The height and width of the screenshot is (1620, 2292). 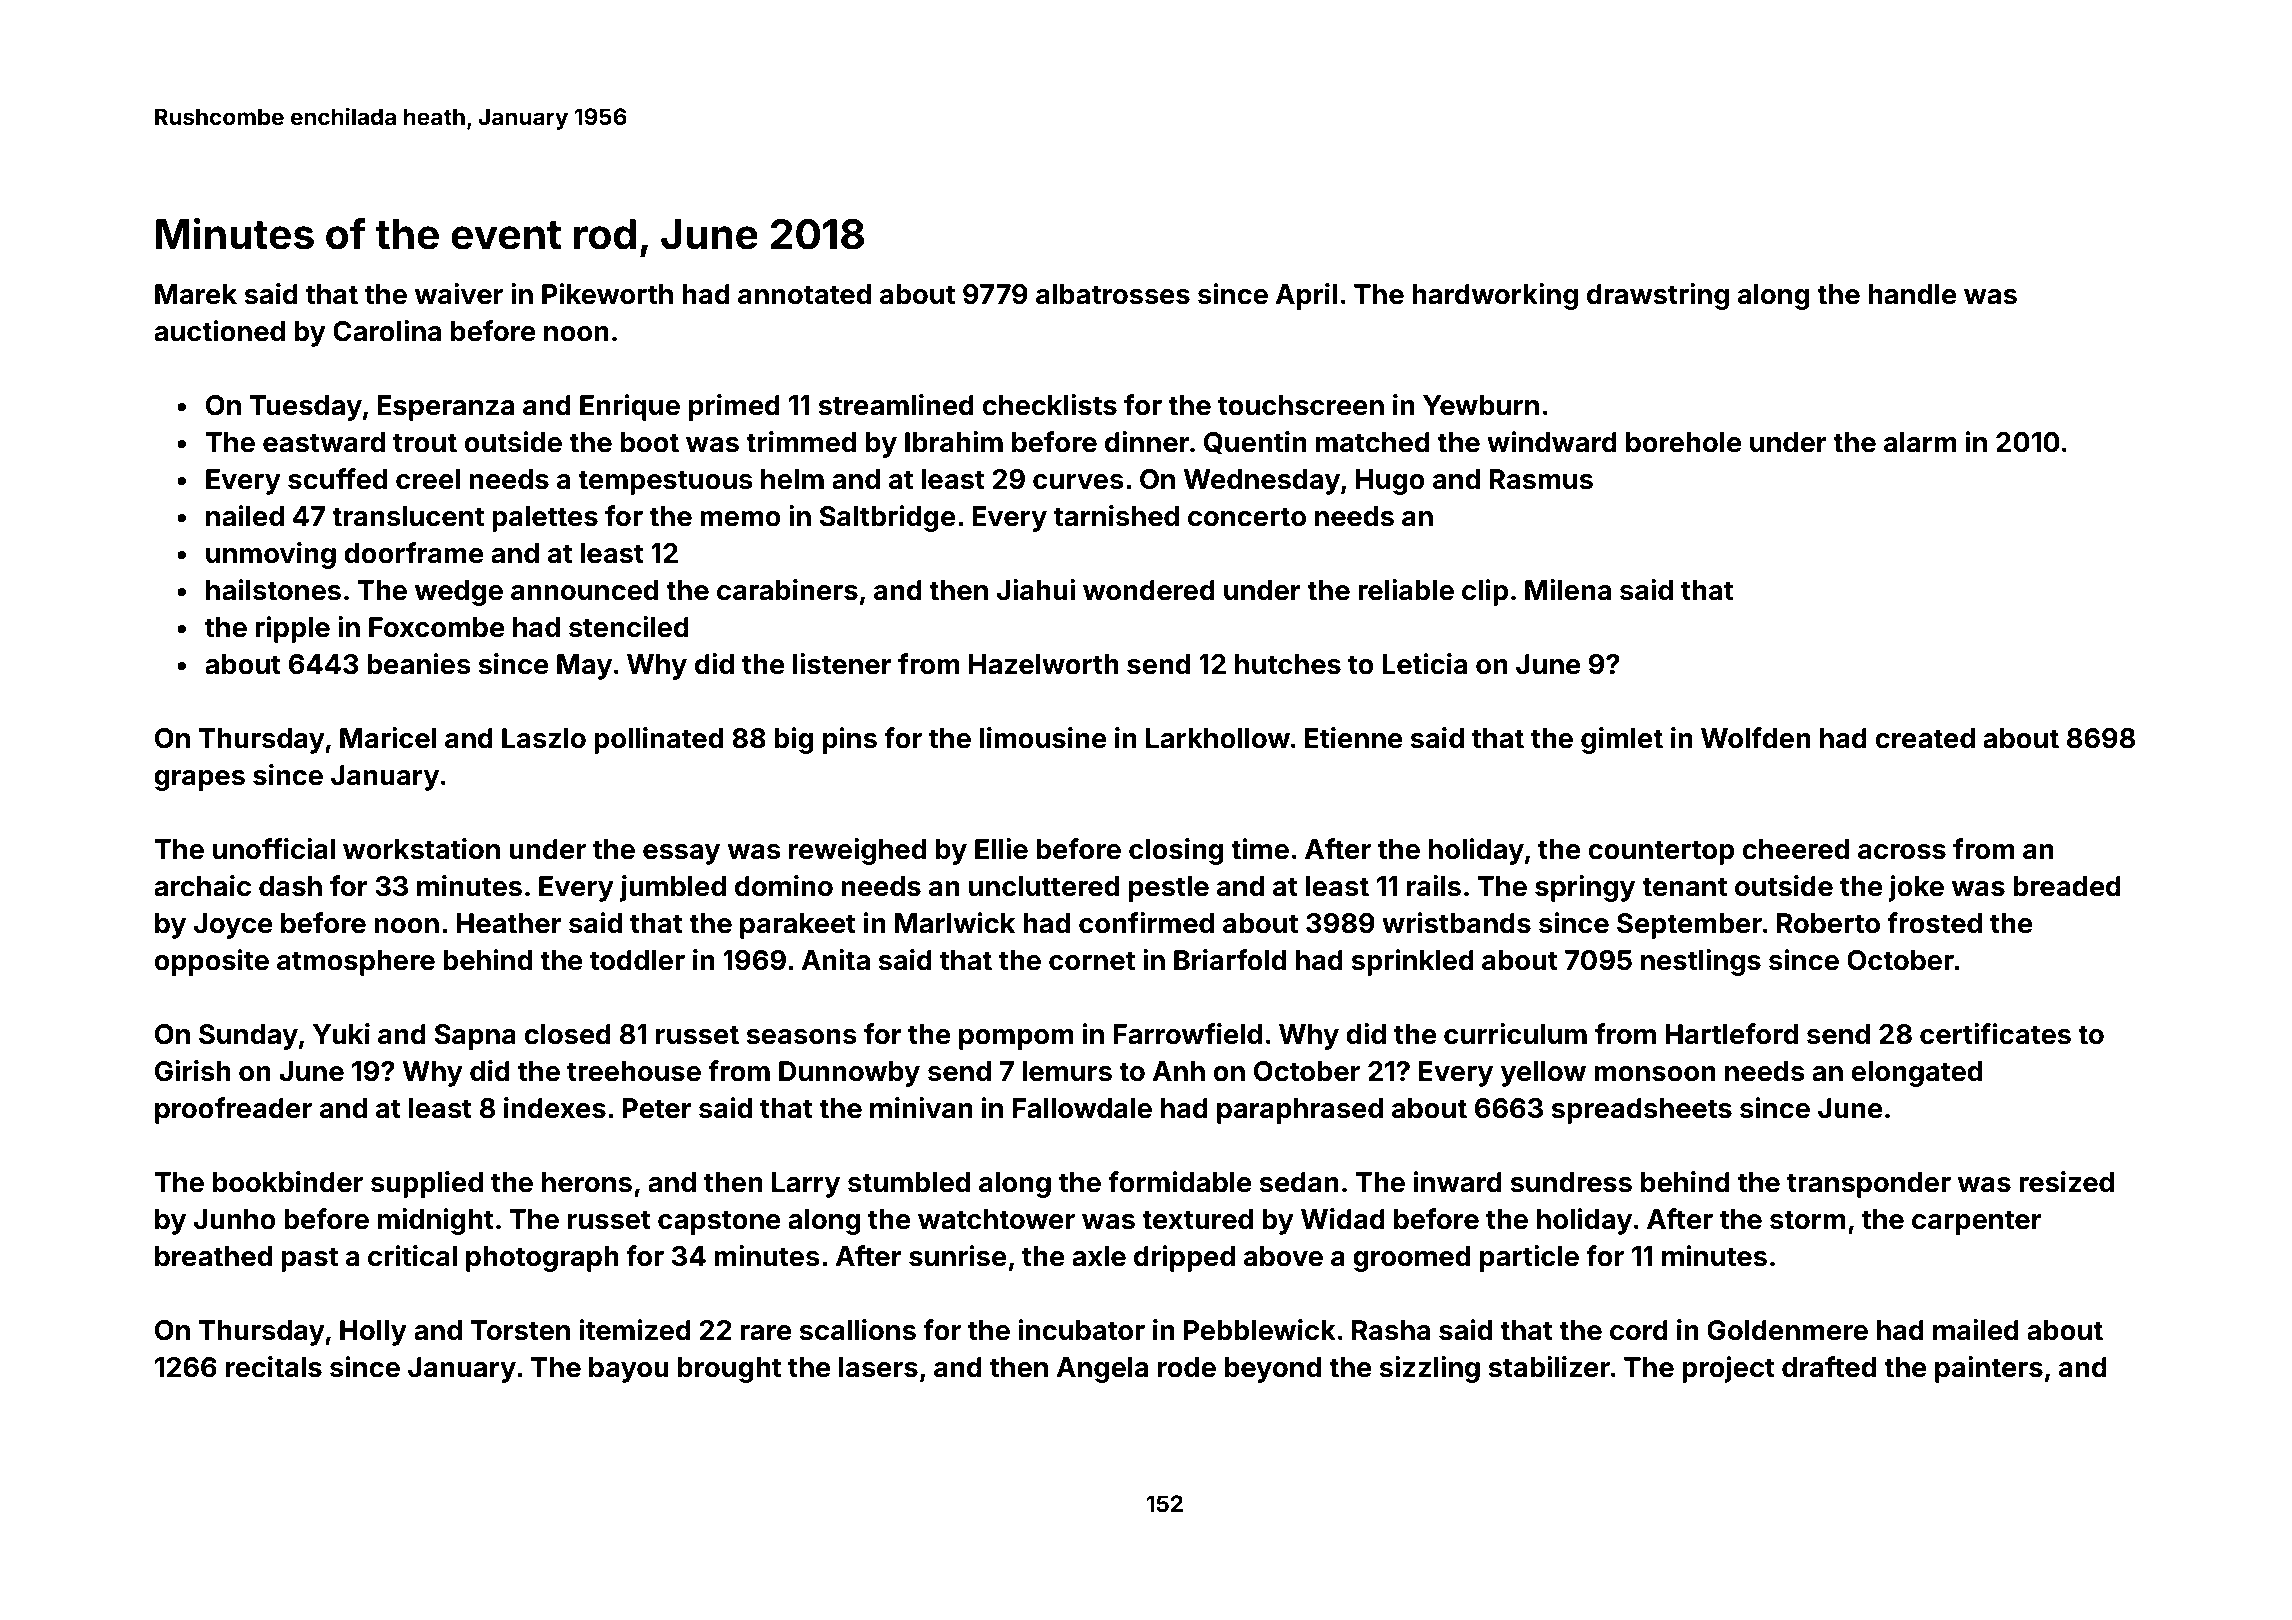 I want to click on pompom, so click(x=1016, y=1039).
